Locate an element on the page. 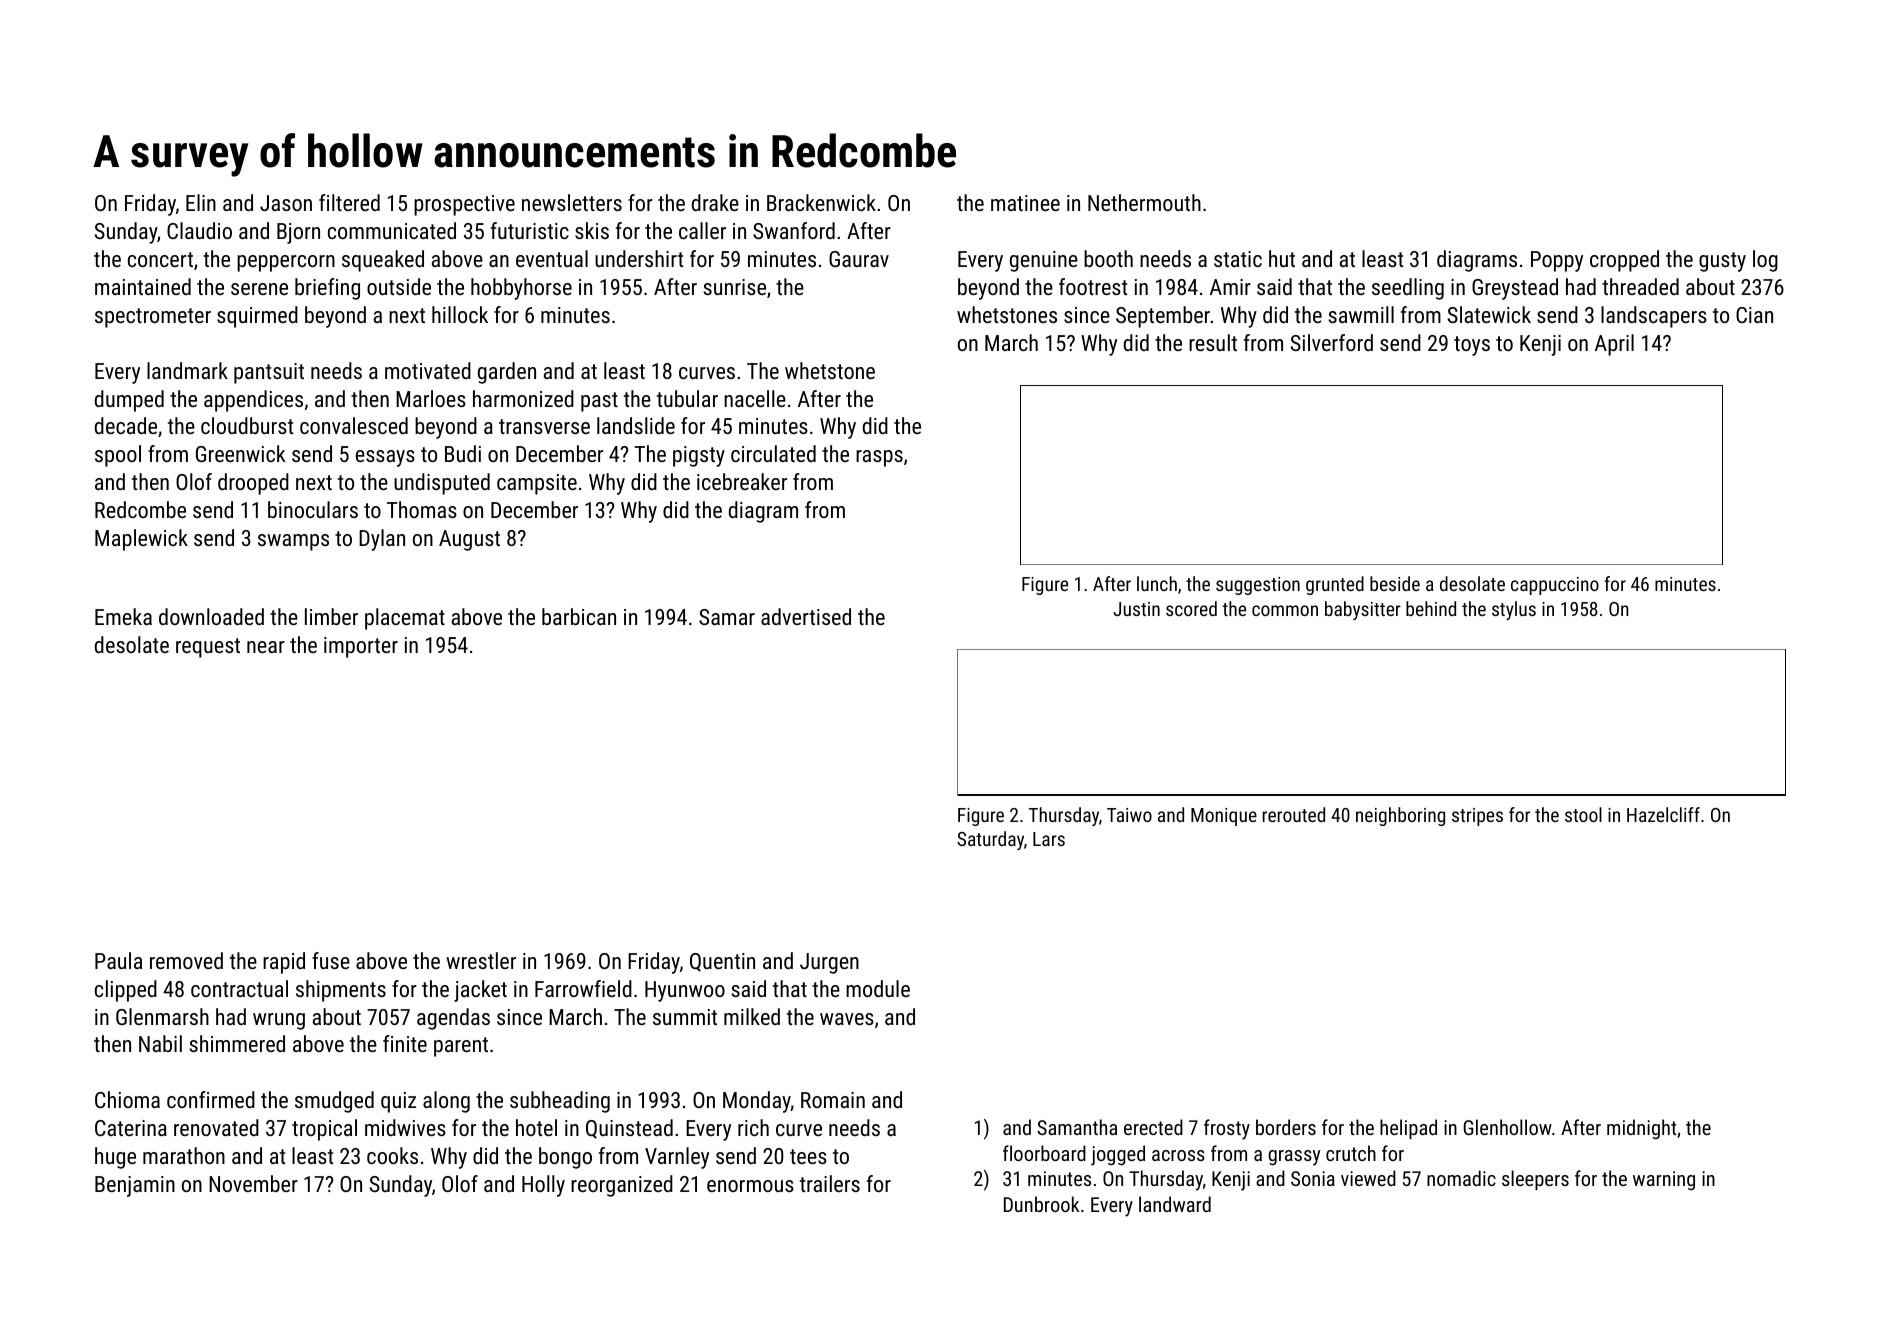 The image size is (1880, 1329). swamps is located at coordinates (293, 542).
